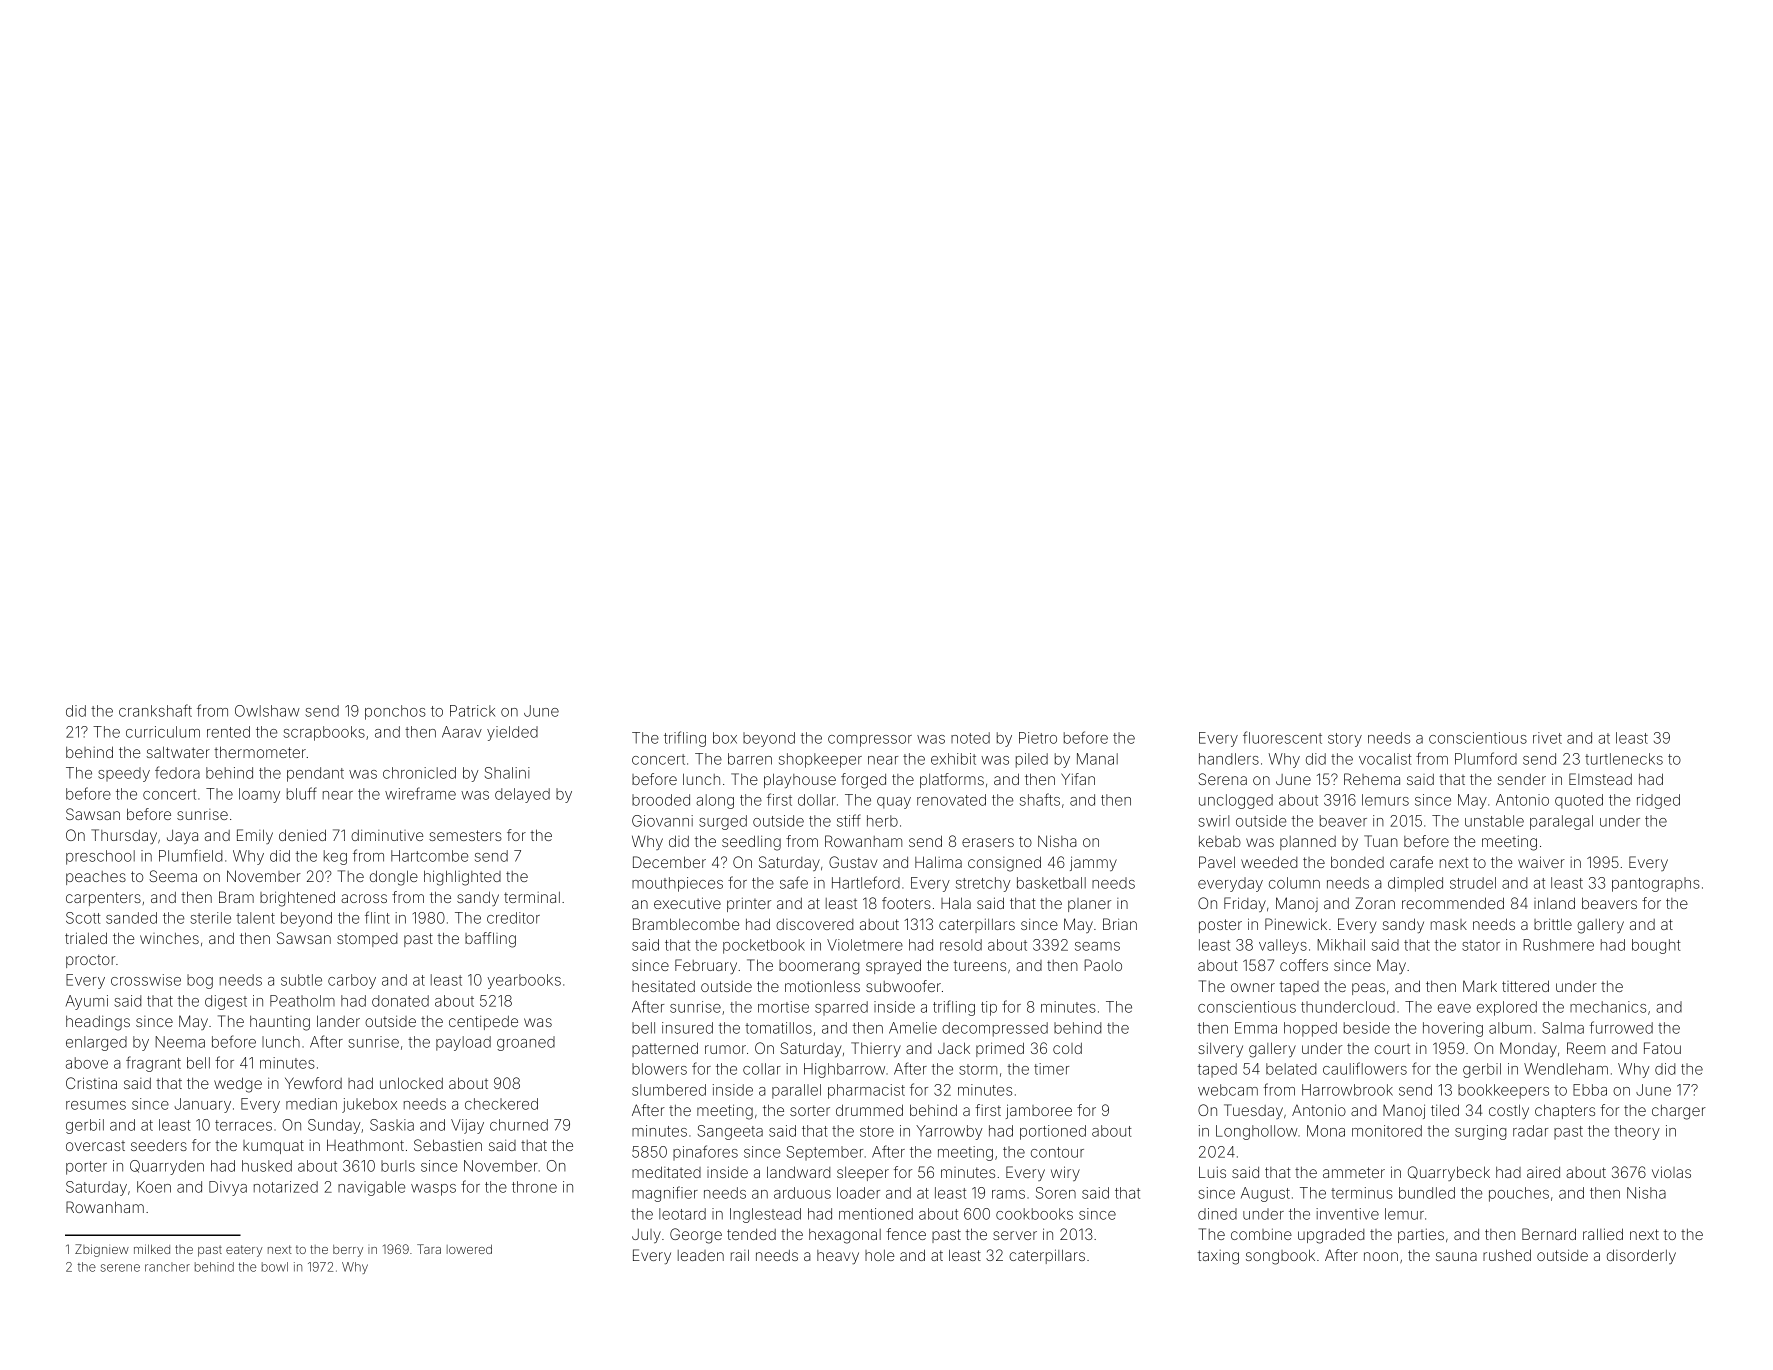  I want to click on January, so click(202, 1105).
